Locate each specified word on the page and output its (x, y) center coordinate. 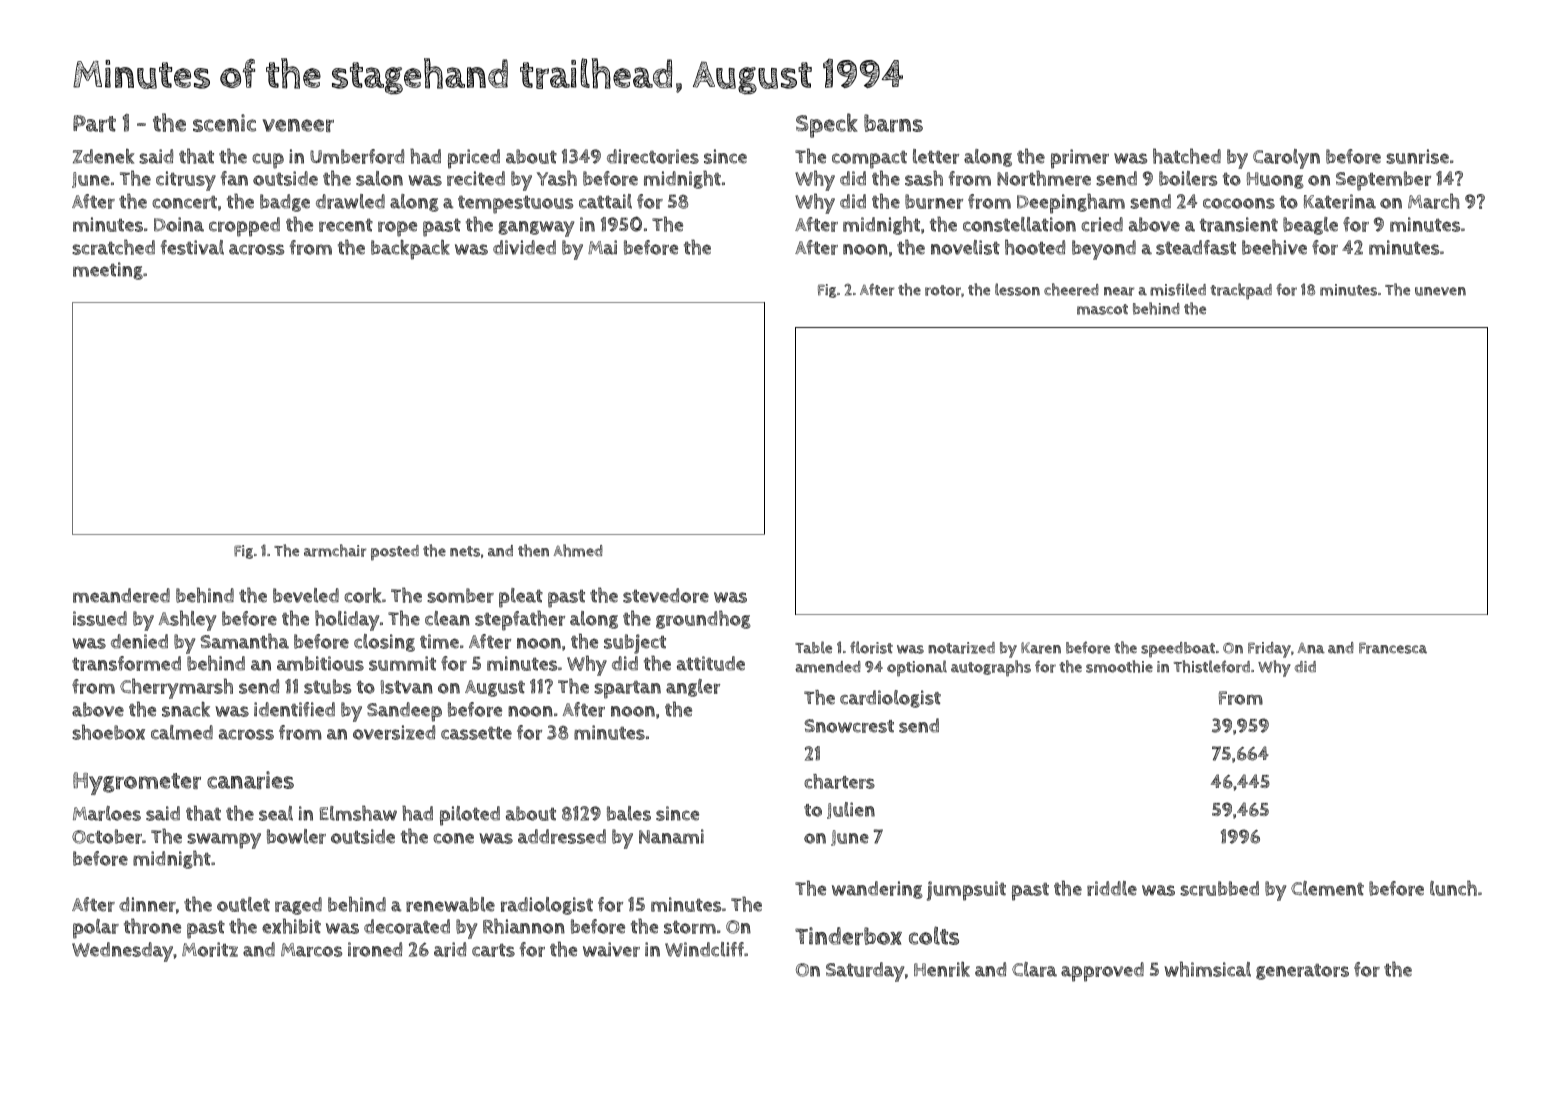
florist (871, 647)
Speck (827, 125)
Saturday (865, 972)
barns (893, 123)
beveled (306, 595)
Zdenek (103, 156)
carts (493, 950)
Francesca (1393, 648)
